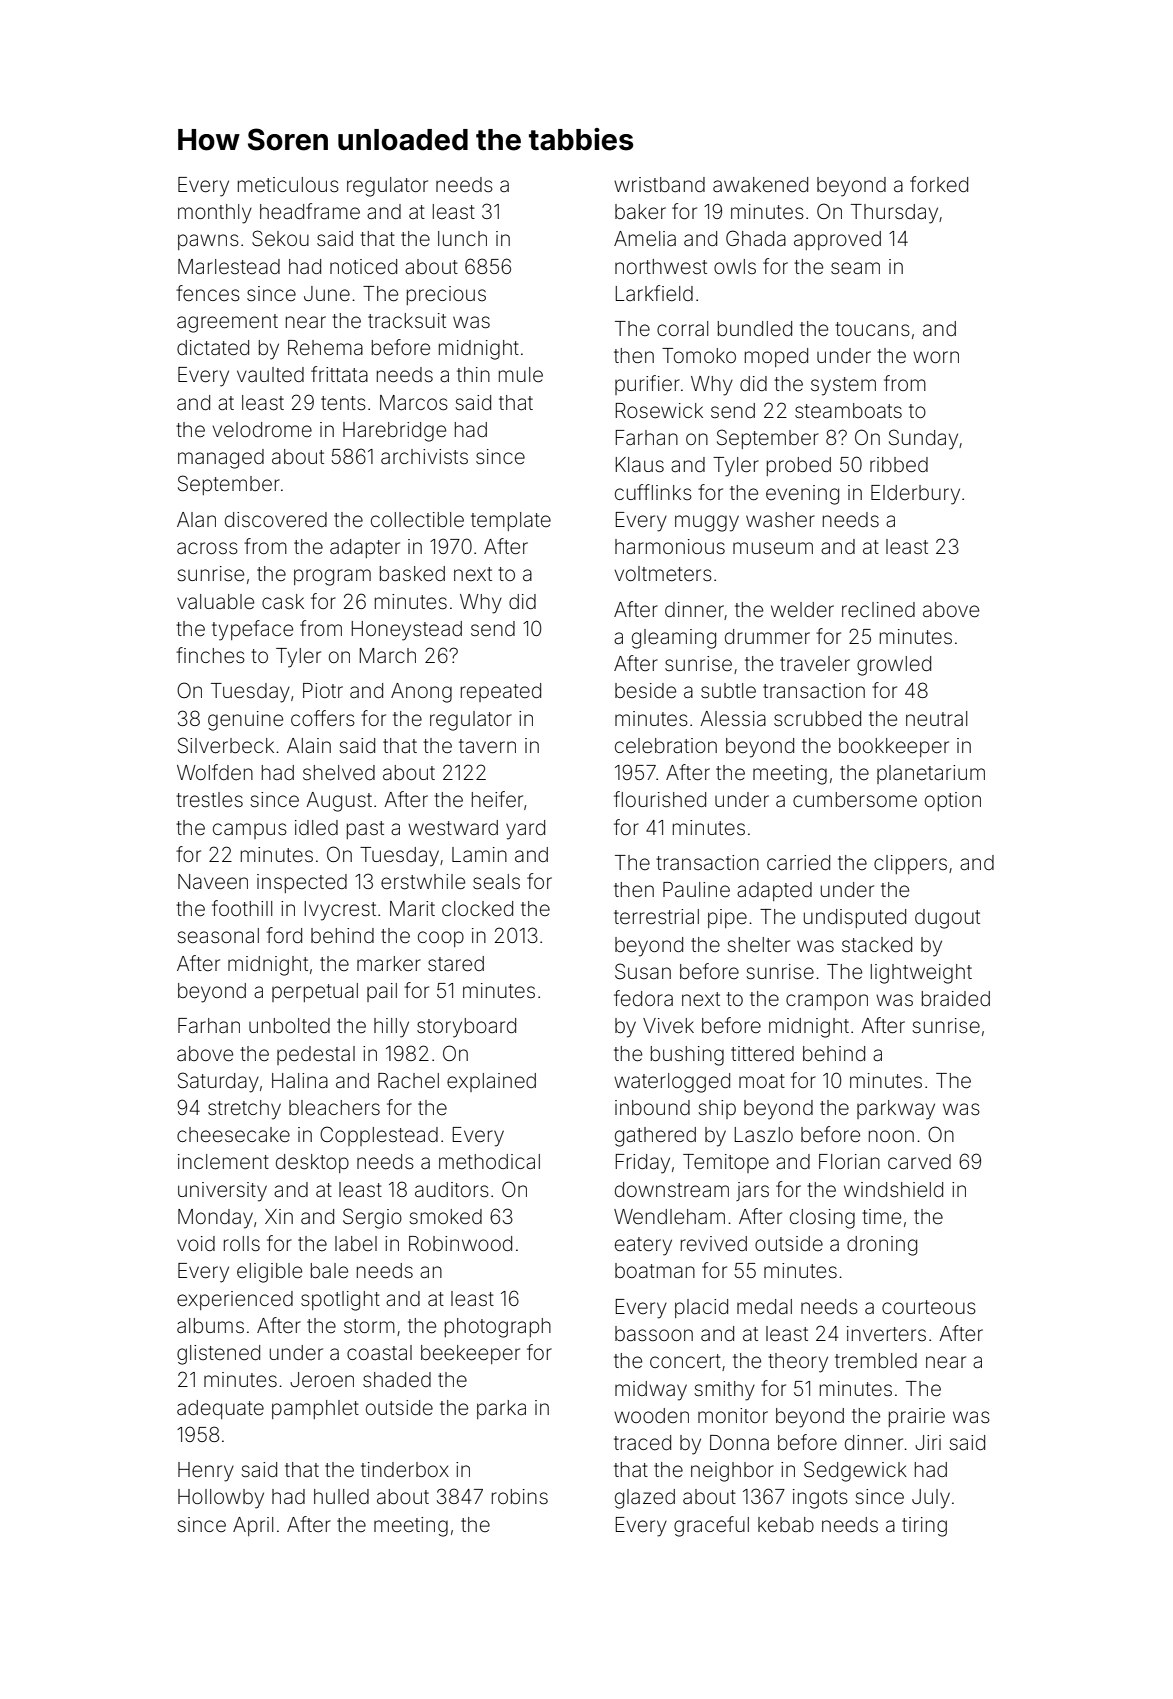 This image has height=1699, width=1173. Describe the element at coordinates (288, 184) in the image. I see `meticulous` at that location.
